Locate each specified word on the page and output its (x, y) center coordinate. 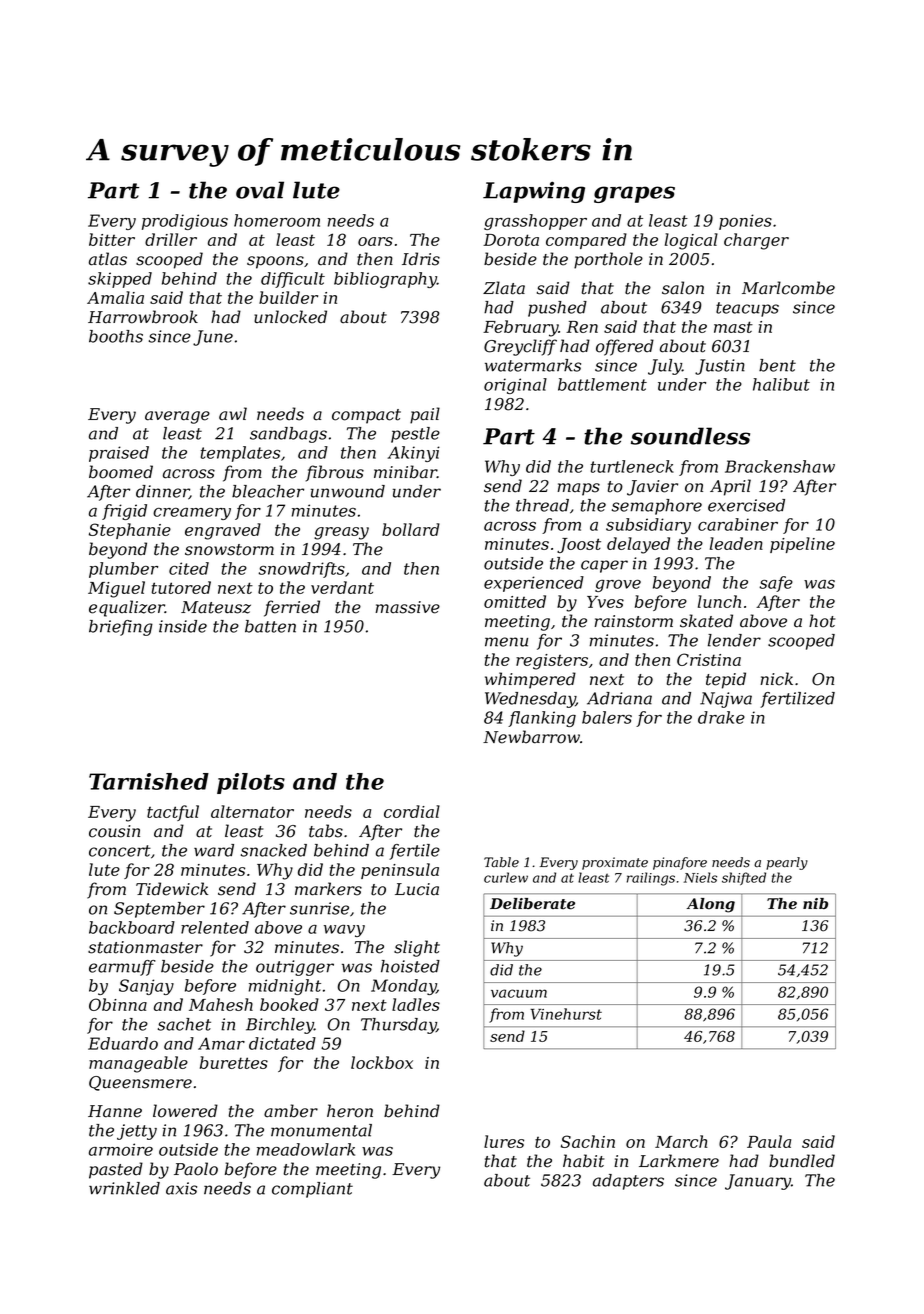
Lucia (417, 889)
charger (756, 241)
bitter (112, 239)
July (665, 367)
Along (711, 905)
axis (181, 1188)
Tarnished (149, 781)
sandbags (288, 435)
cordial (412, 811)
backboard (132, 927)
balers (607, 717)
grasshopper (535, 222)
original (515, 386)
